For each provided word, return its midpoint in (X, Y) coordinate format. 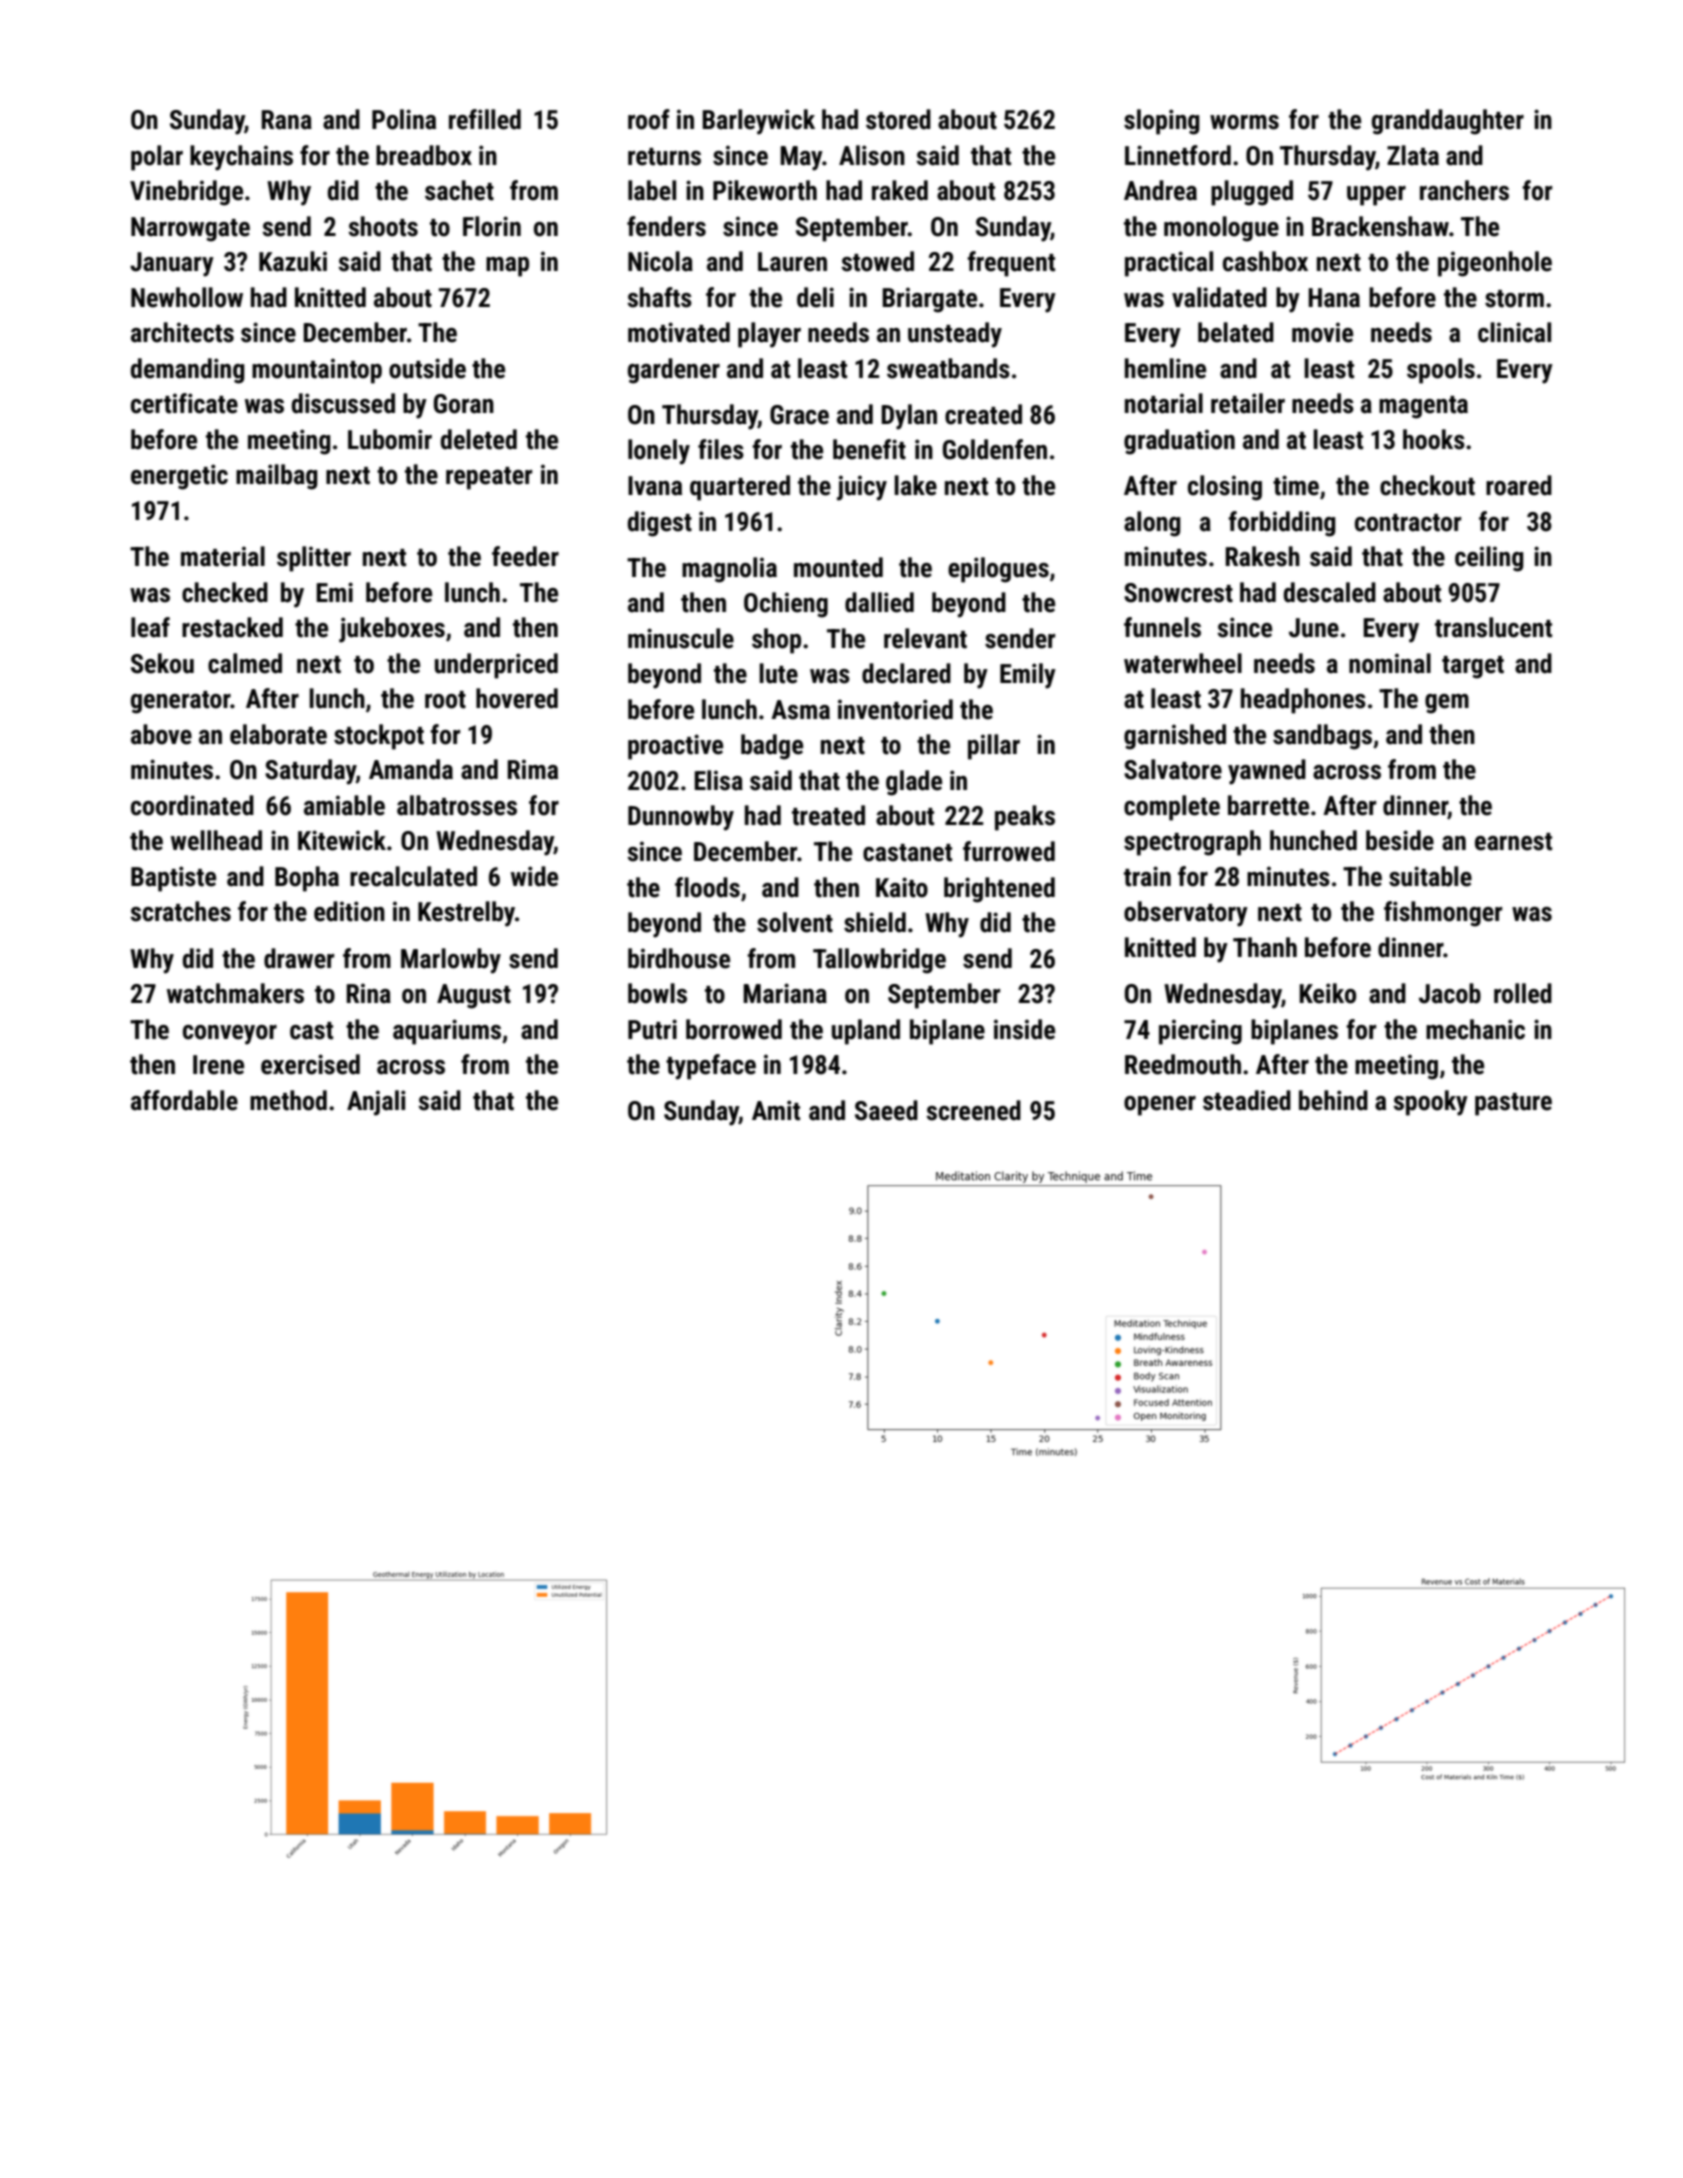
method (288, 1100)
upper (1376, 196)
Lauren (792, 262)
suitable (1430, 876)
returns (664, 157)
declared (906, 673)
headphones (1303, 701)
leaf (150, 627)
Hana (1334, 298)
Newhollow (187, 297)
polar (157, 158)
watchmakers (235, 993)
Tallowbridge (879, 961)
